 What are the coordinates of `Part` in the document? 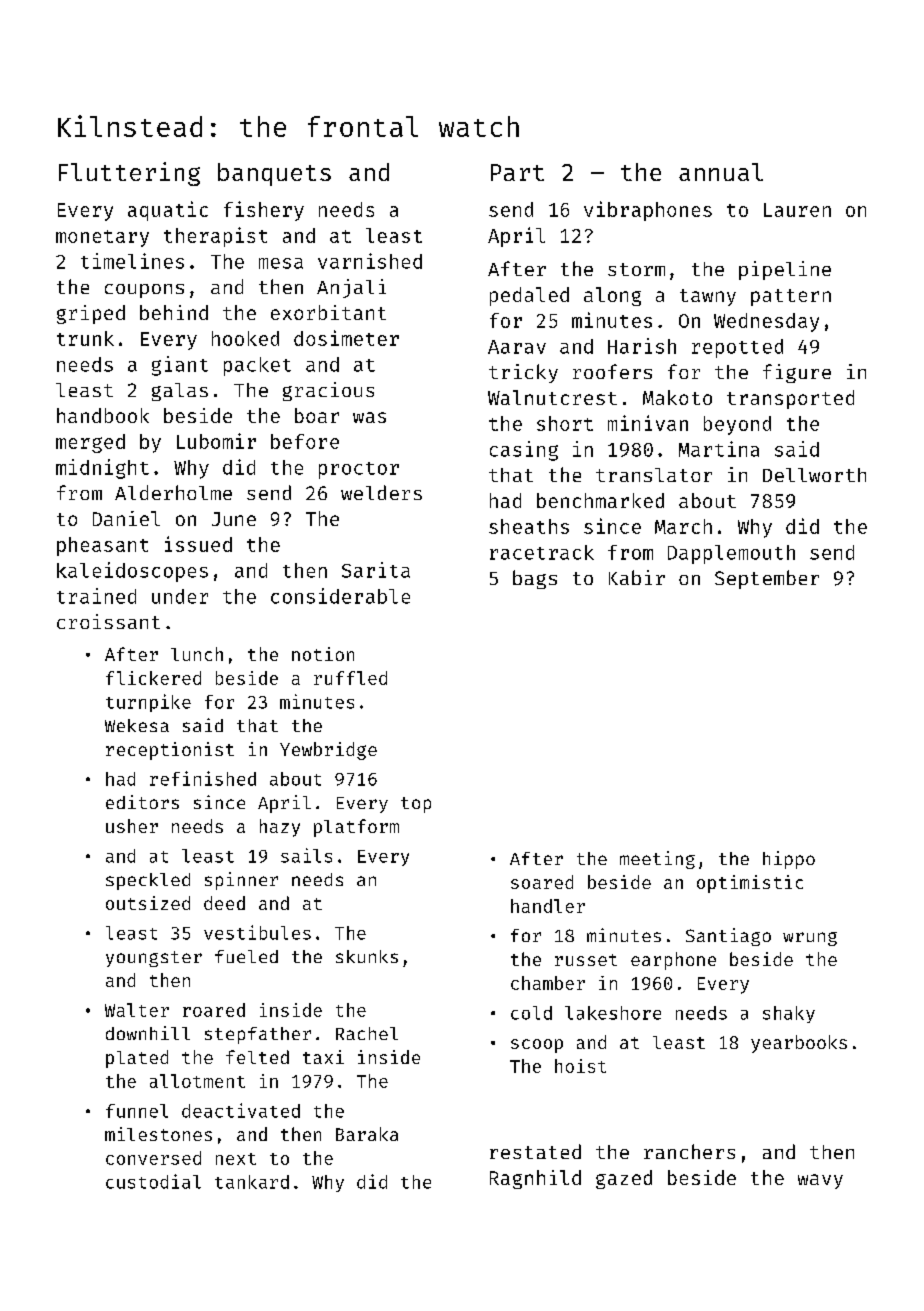 It's located at (517, 172).
